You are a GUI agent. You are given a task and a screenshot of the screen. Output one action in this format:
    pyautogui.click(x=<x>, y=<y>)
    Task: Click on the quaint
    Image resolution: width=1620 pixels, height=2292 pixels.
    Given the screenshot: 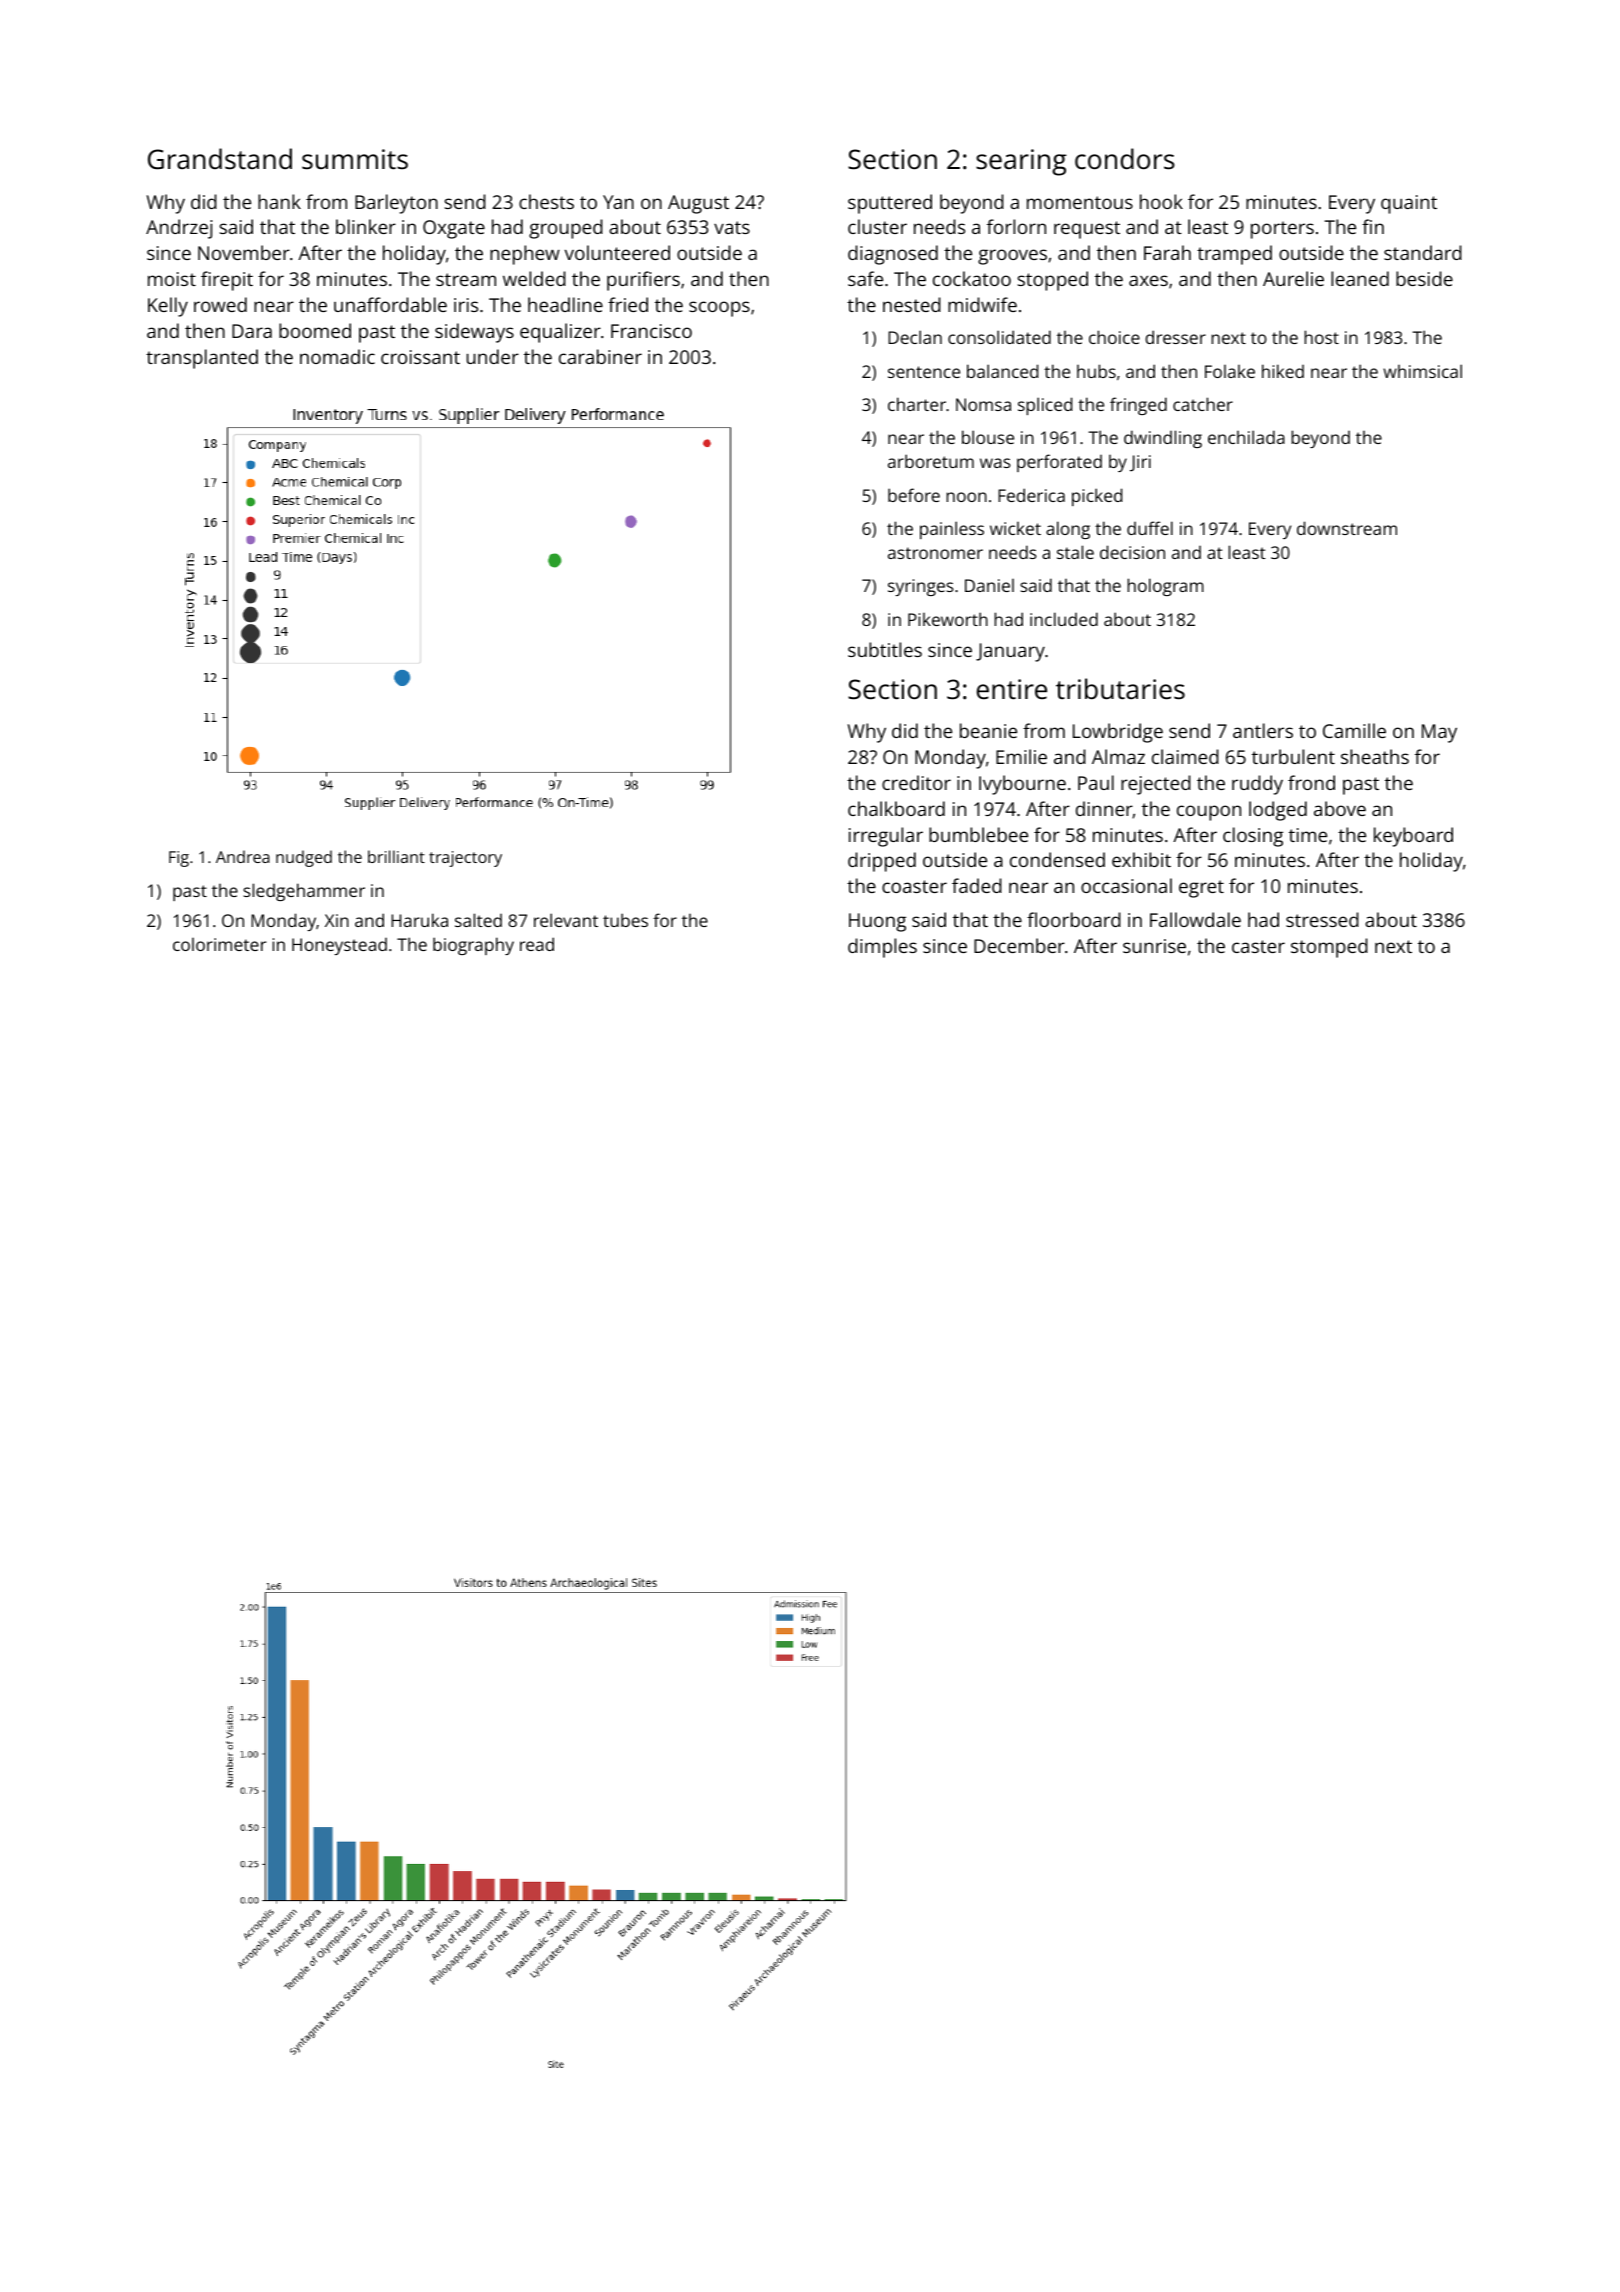 What is the action you would take?
    pyautogui.click(x=1409, y=204)
